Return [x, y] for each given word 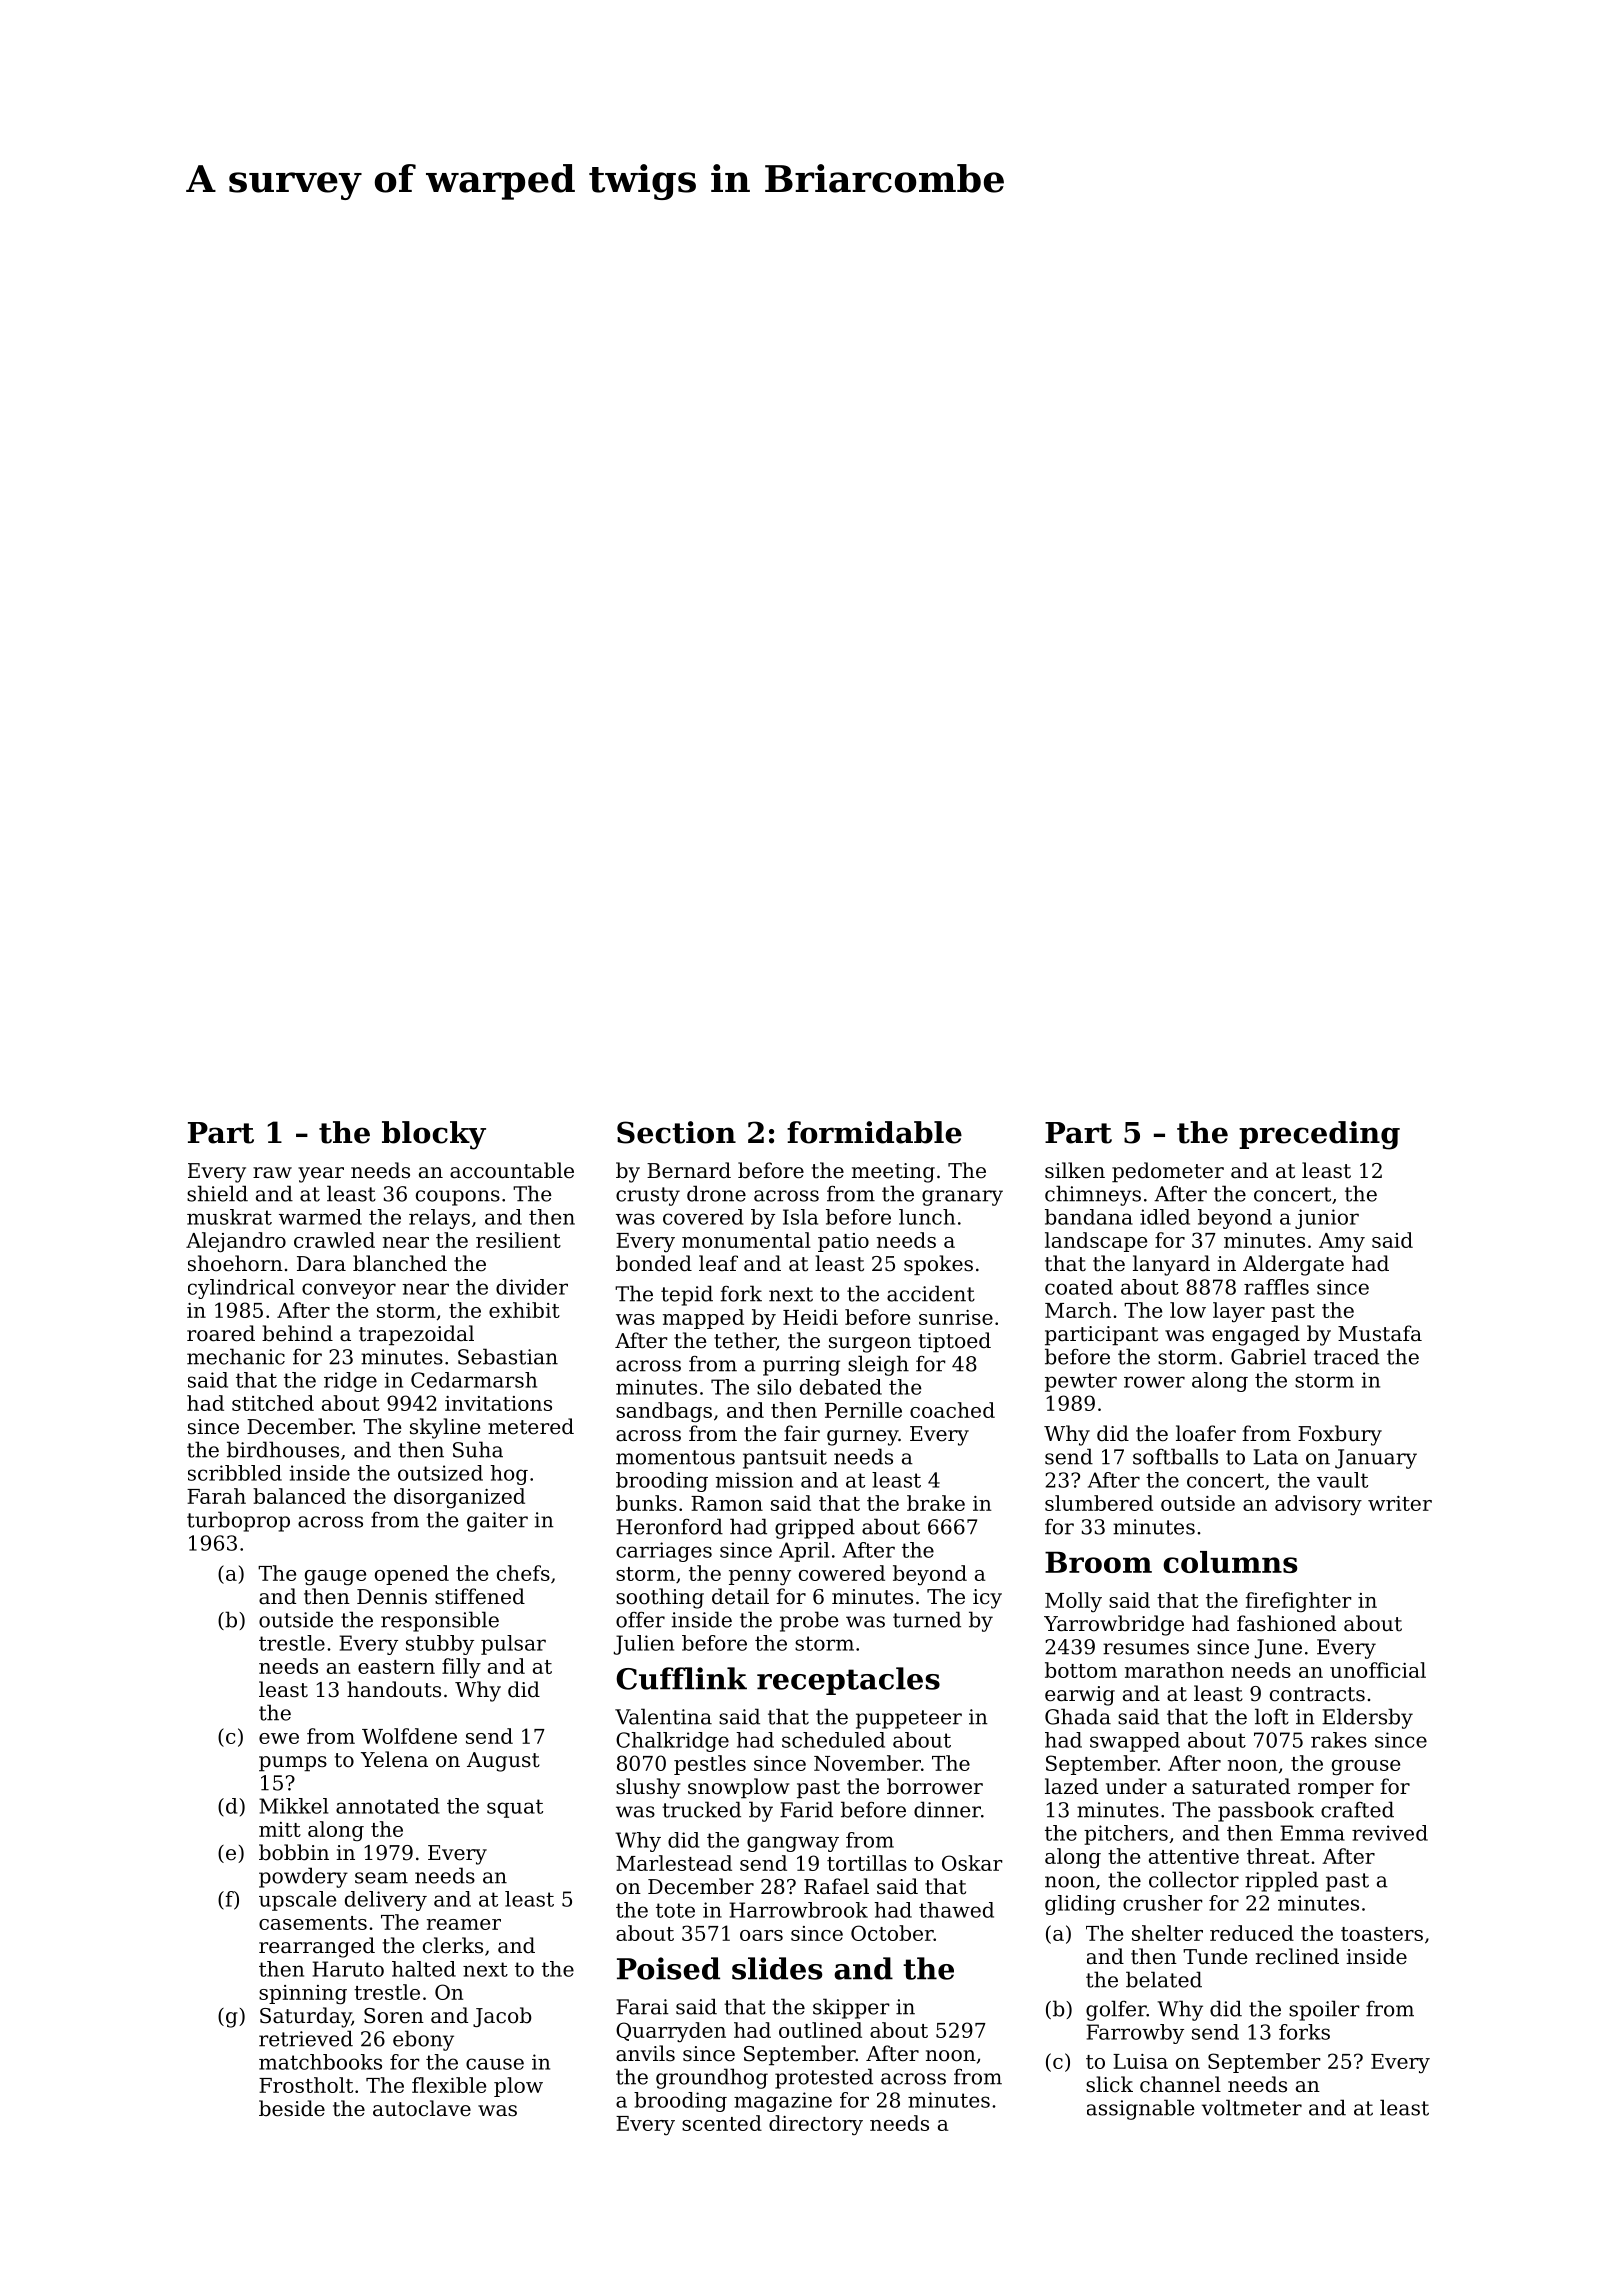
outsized [440, 1473]
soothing [660, 1598]
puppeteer [909, 1719]
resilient [518, 1240]
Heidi [810, 1317]
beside [292, 2108]
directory [816, 2125]
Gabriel [1268, 1356]
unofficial [1378, 1670]
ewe [279, 1738]
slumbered [1099, 1503]
